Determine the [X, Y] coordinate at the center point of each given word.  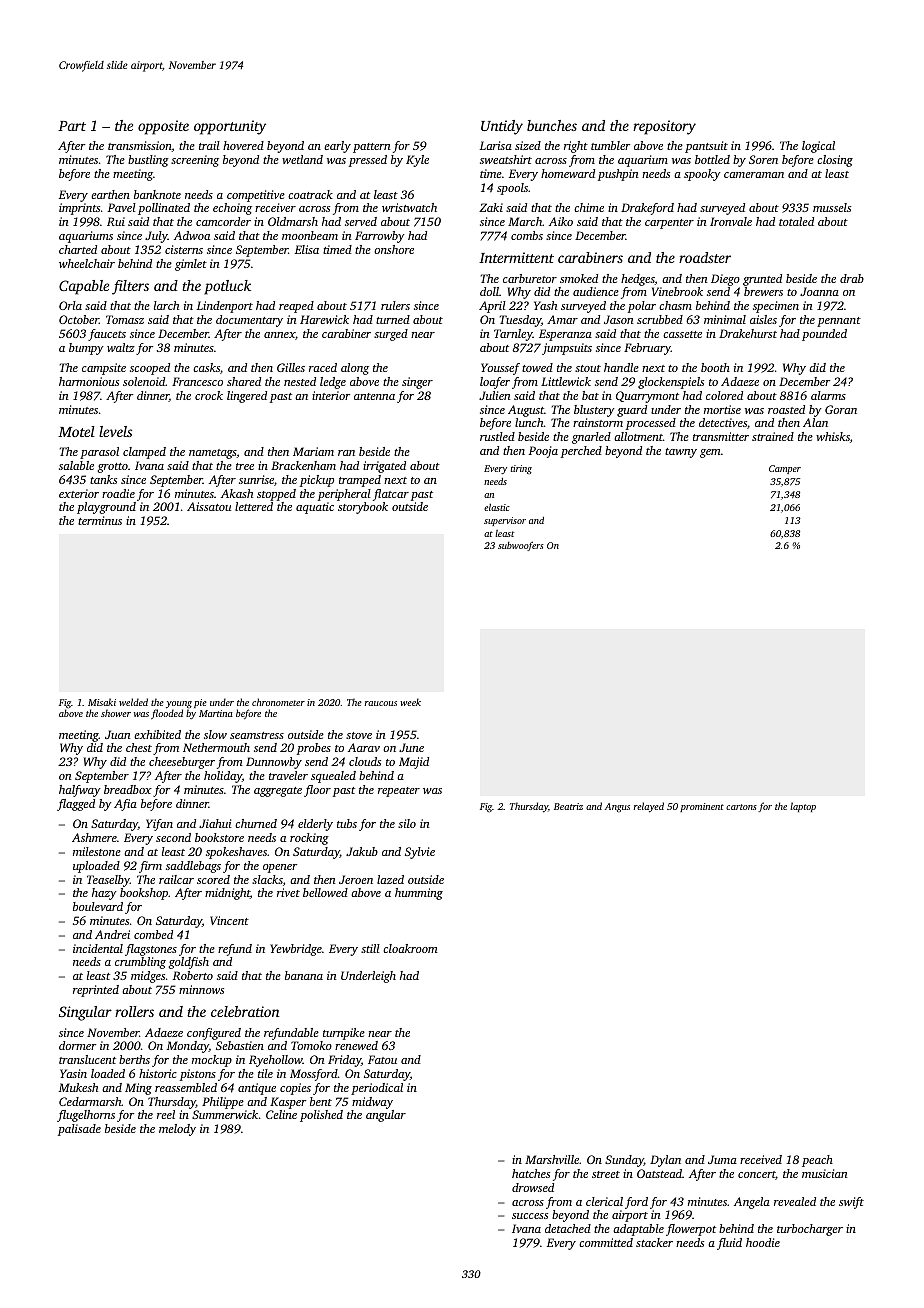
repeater [399, 792]
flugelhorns [86, 1116]
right [576, 147]
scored [213, 879]
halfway [80, 791]
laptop [803, 807]
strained [773, 436]
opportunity [230, 127]
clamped [144, 453]
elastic [497, 507]
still [370, 948]
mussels [832, 207]
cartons [741, 807]
